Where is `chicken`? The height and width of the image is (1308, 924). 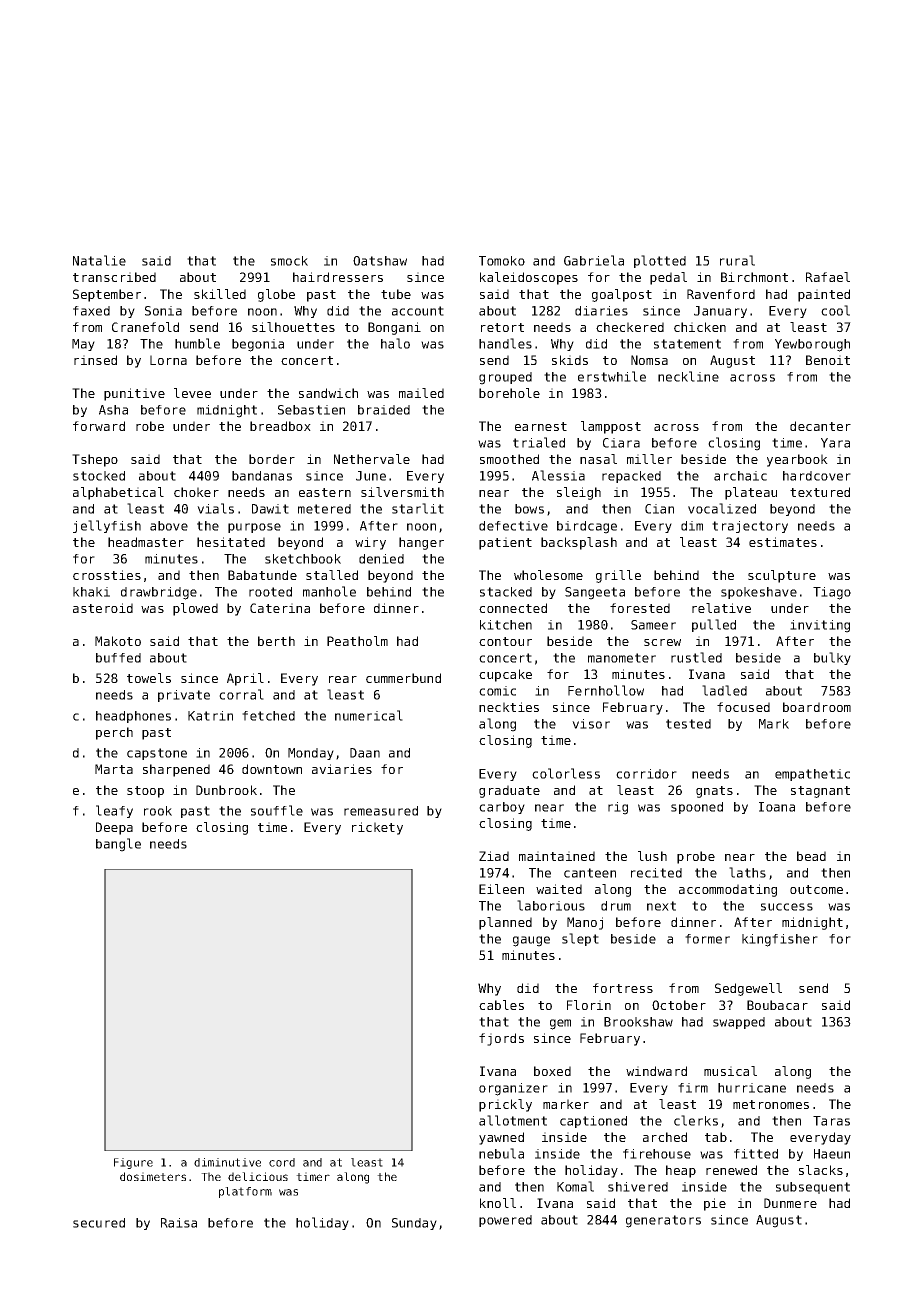 chicken is located at coordinates (700, 327).
